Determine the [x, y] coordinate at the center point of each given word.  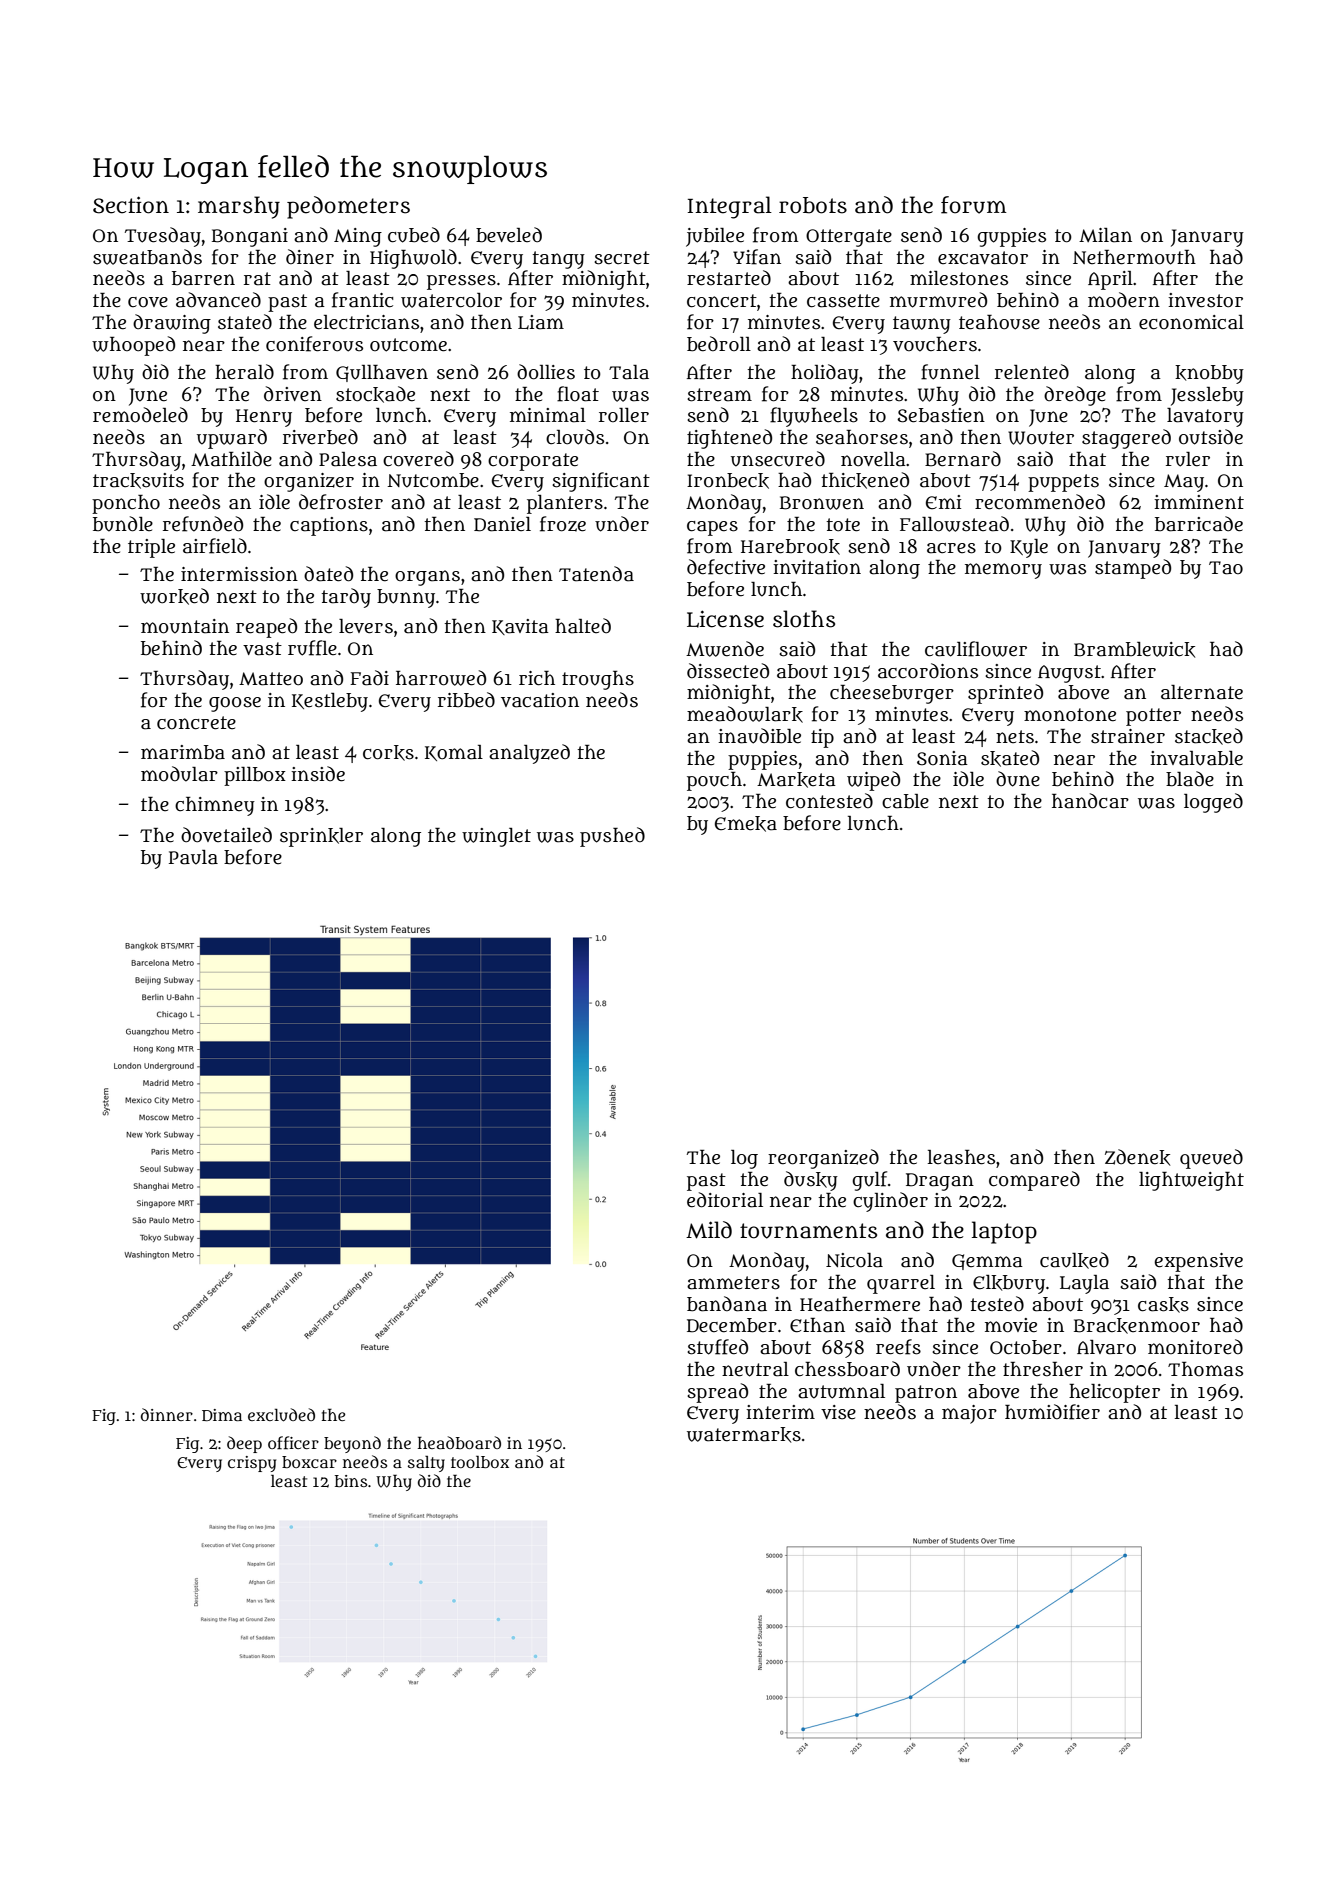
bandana [727, 1304]
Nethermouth [1134, 257]
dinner [167, 1414]
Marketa [796, 780]
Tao [1226, 568]
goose [235, 704]
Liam [541, 322]
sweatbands [147, 257]
